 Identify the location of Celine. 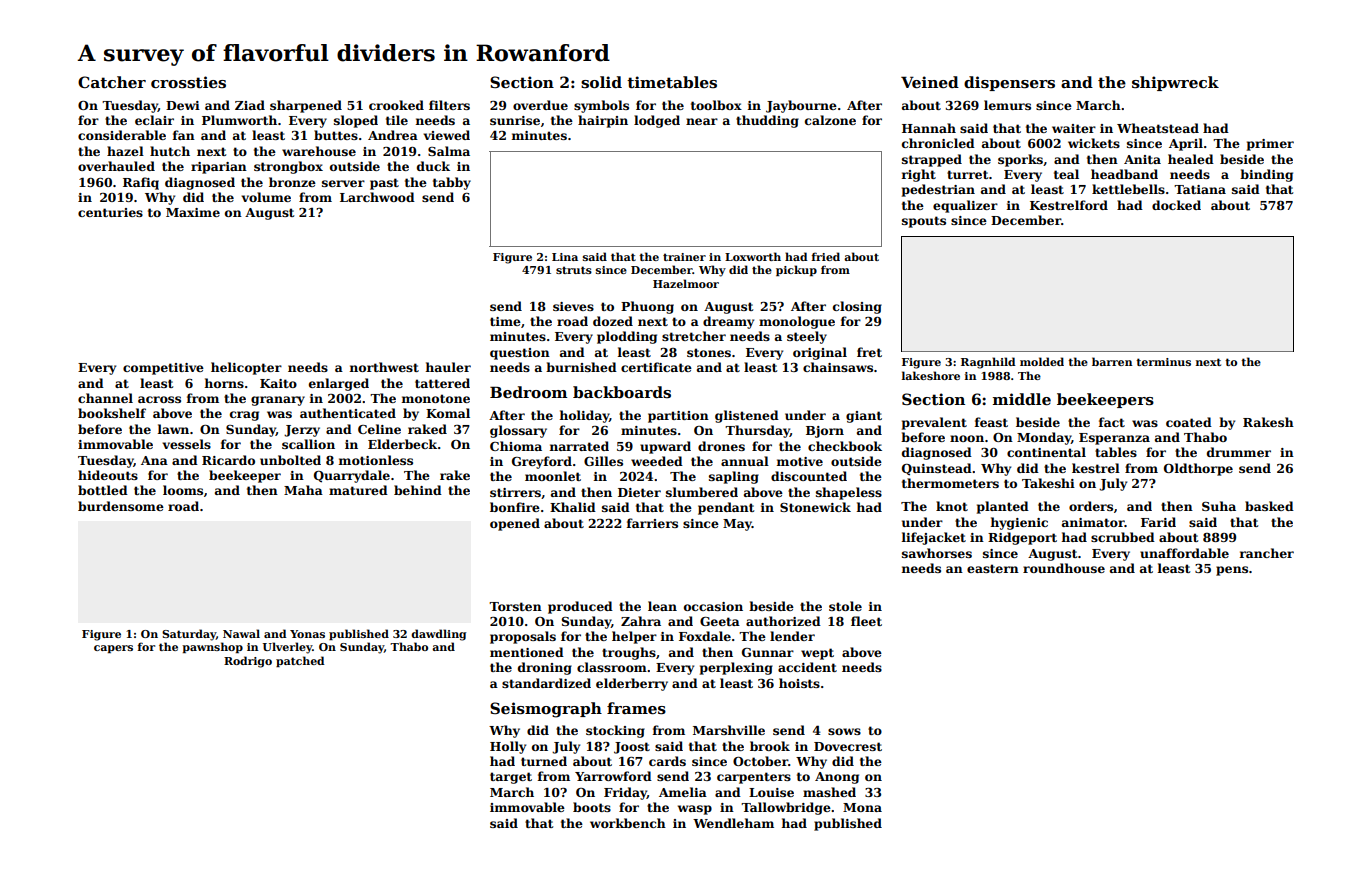
(379, 429).
